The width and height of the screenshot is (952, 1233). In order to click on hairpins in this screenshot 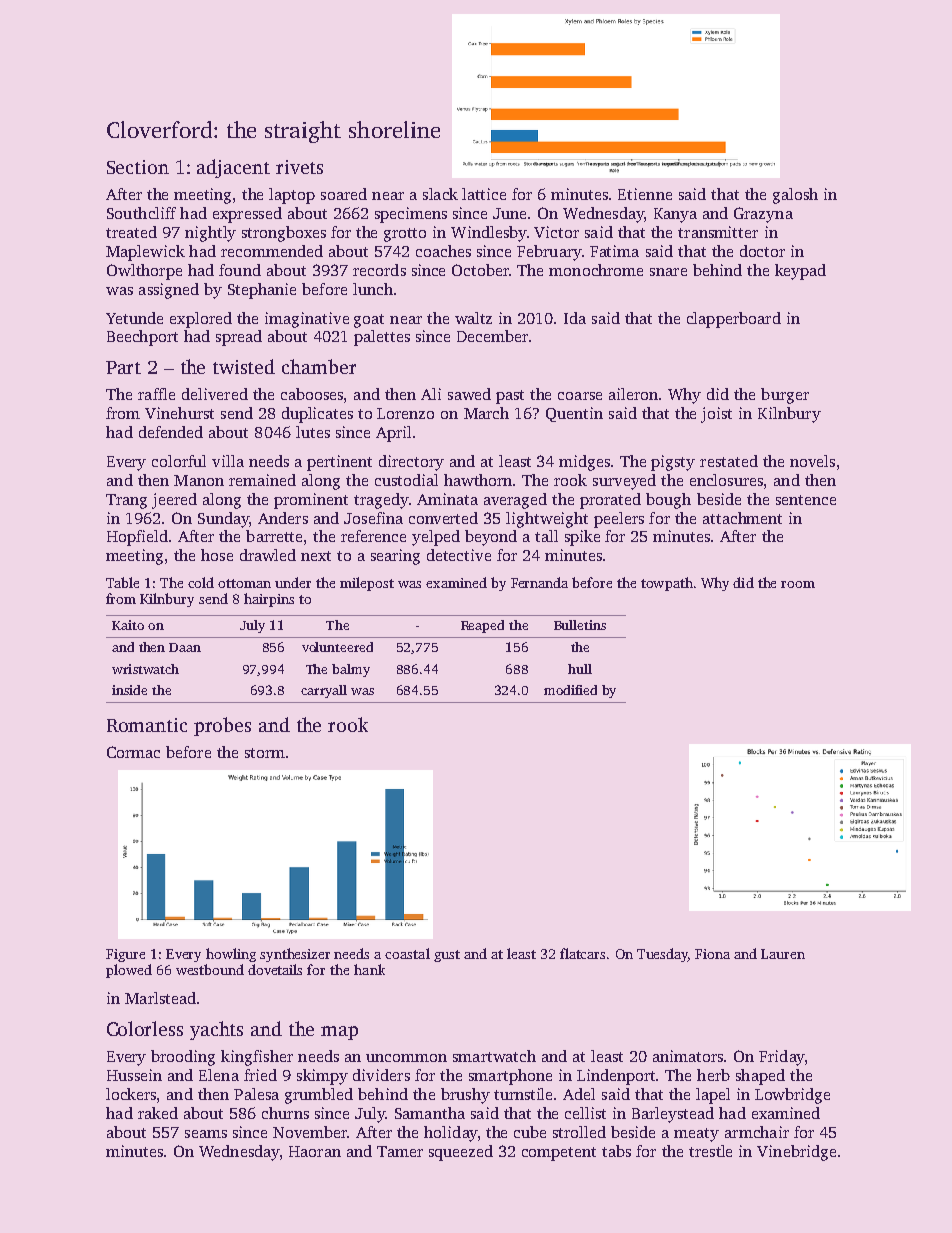, I will do `click(269, 600)`.
